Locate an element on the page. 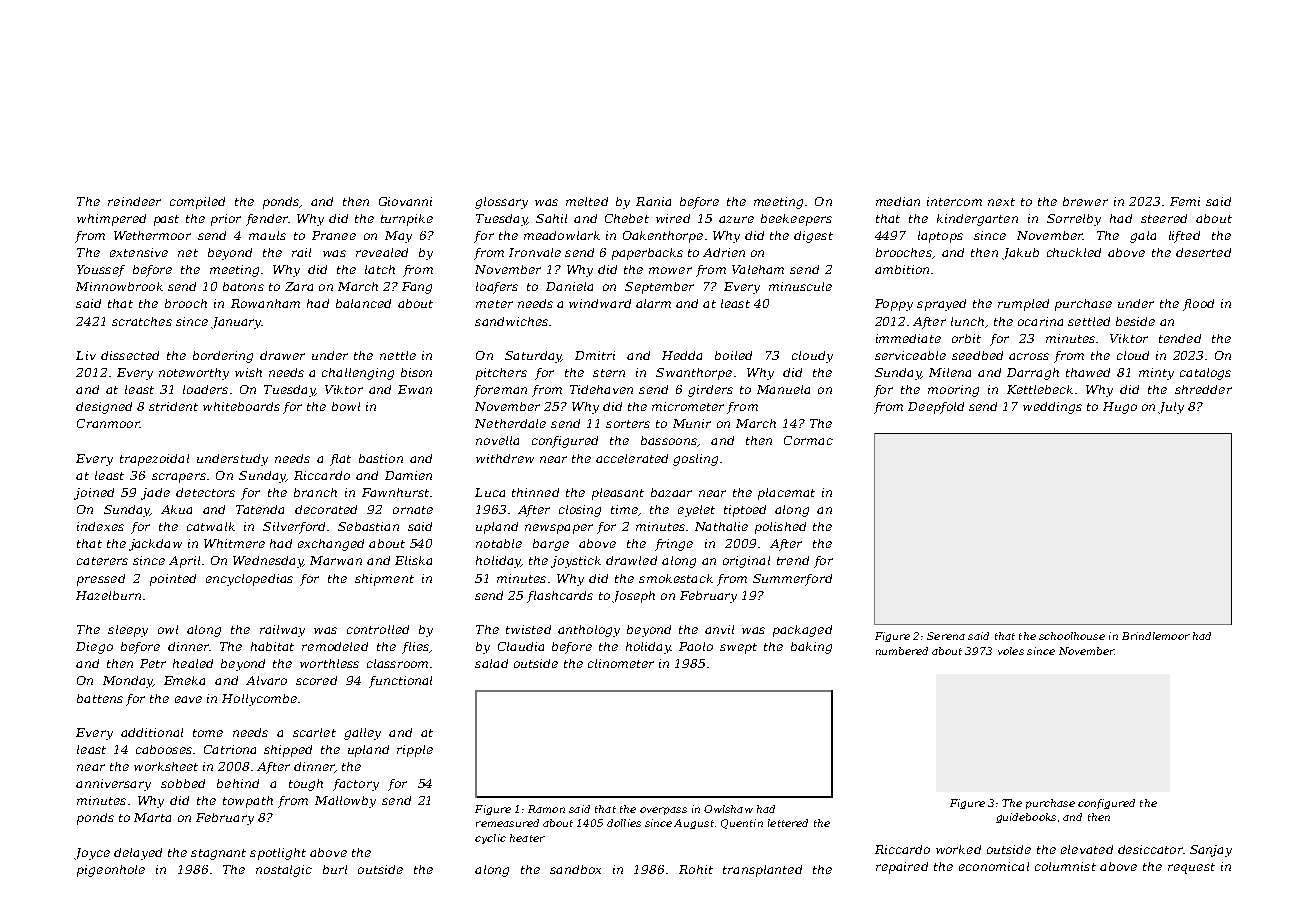 The width and height of the page is (1308, 924). whimpered is located at coordinates (111, 220).
